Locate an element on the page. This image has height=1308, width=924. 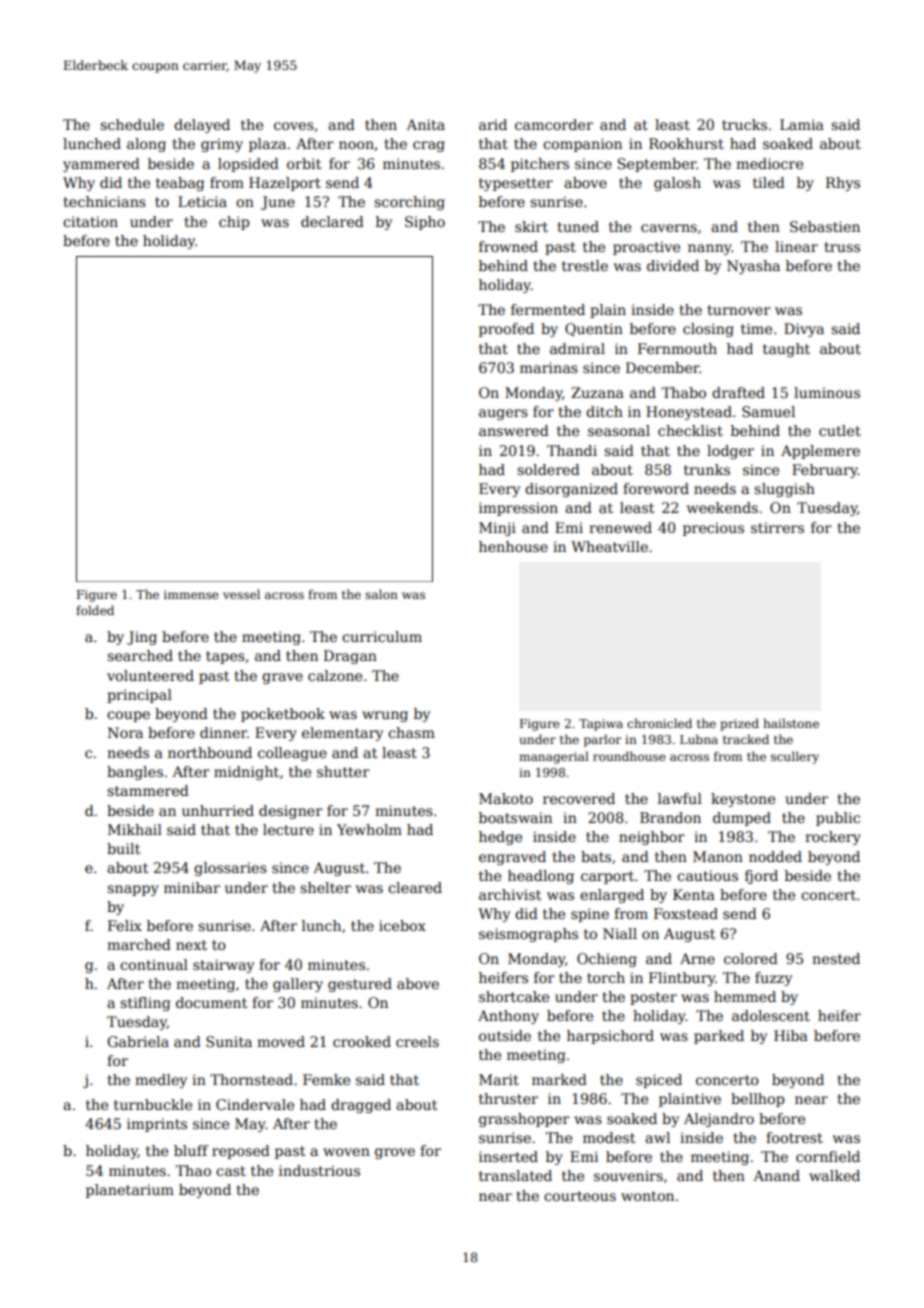
Yewholm is located at coordinates (369, 829).
